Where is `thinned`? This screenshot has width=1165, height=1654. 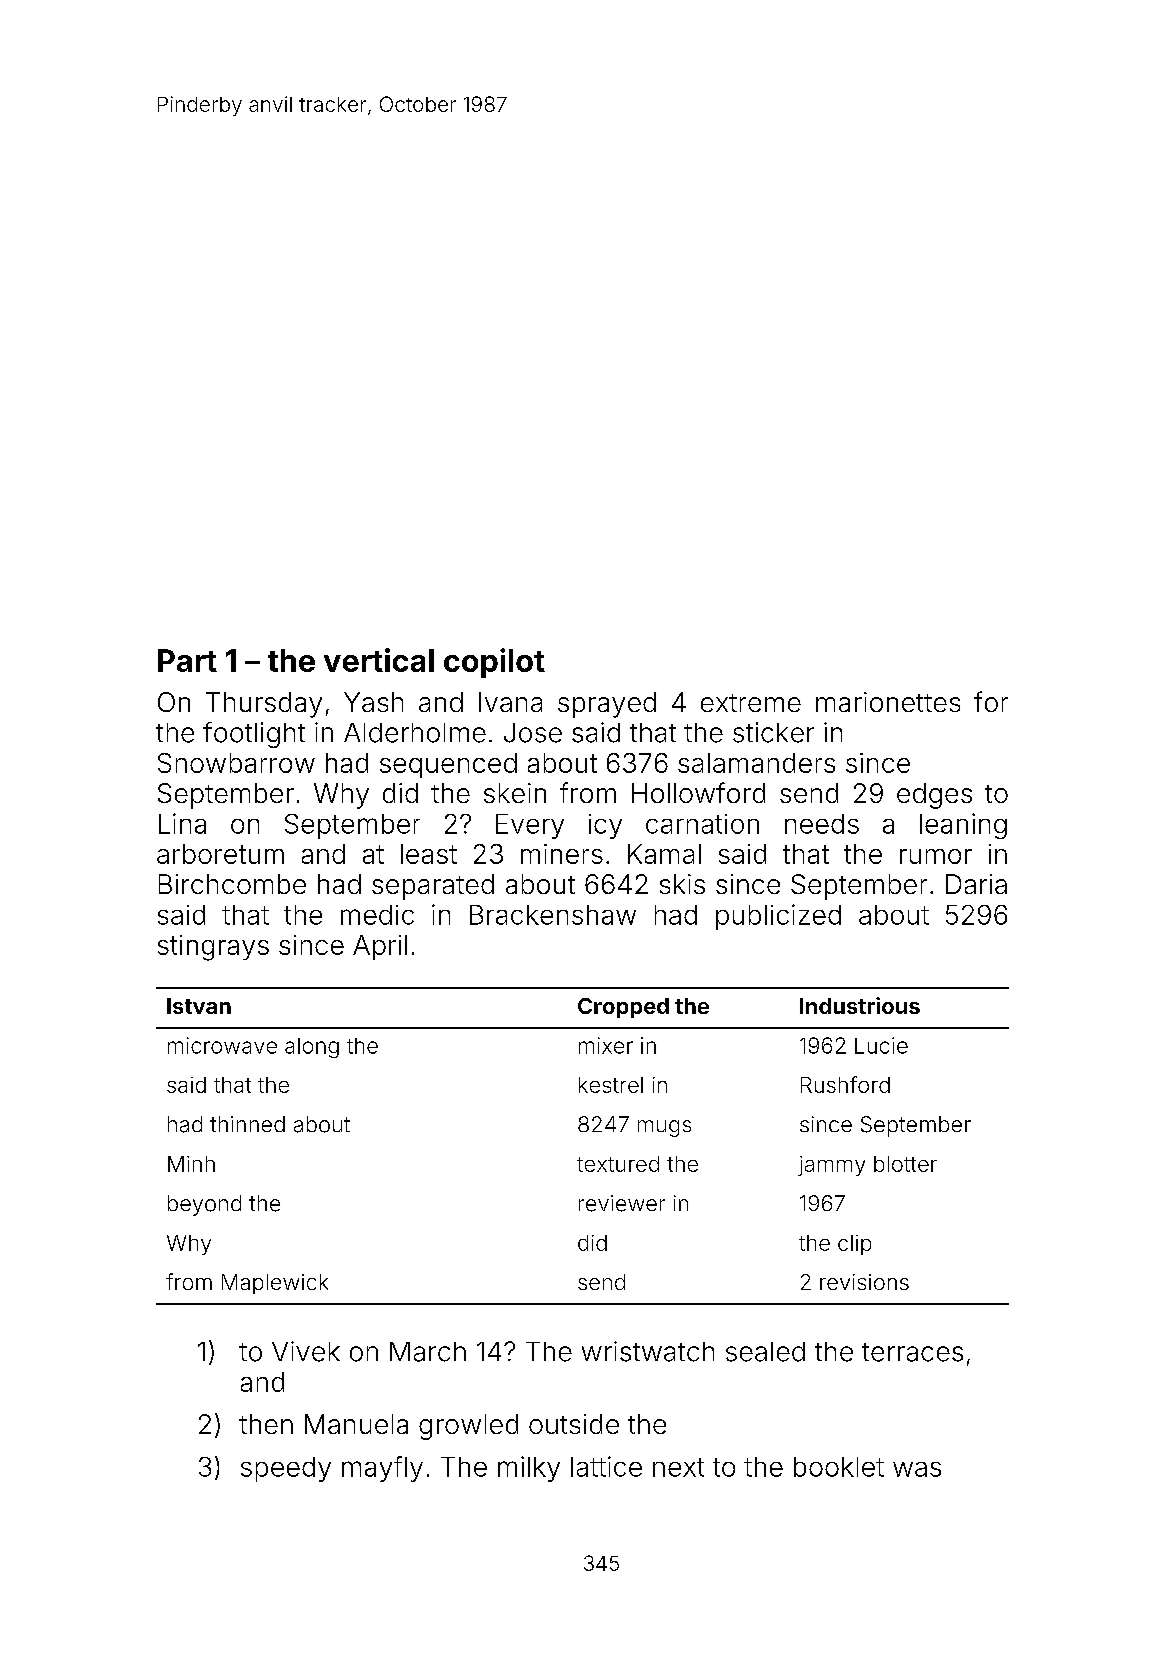 thinned is located at coordinates (247, 1124).
